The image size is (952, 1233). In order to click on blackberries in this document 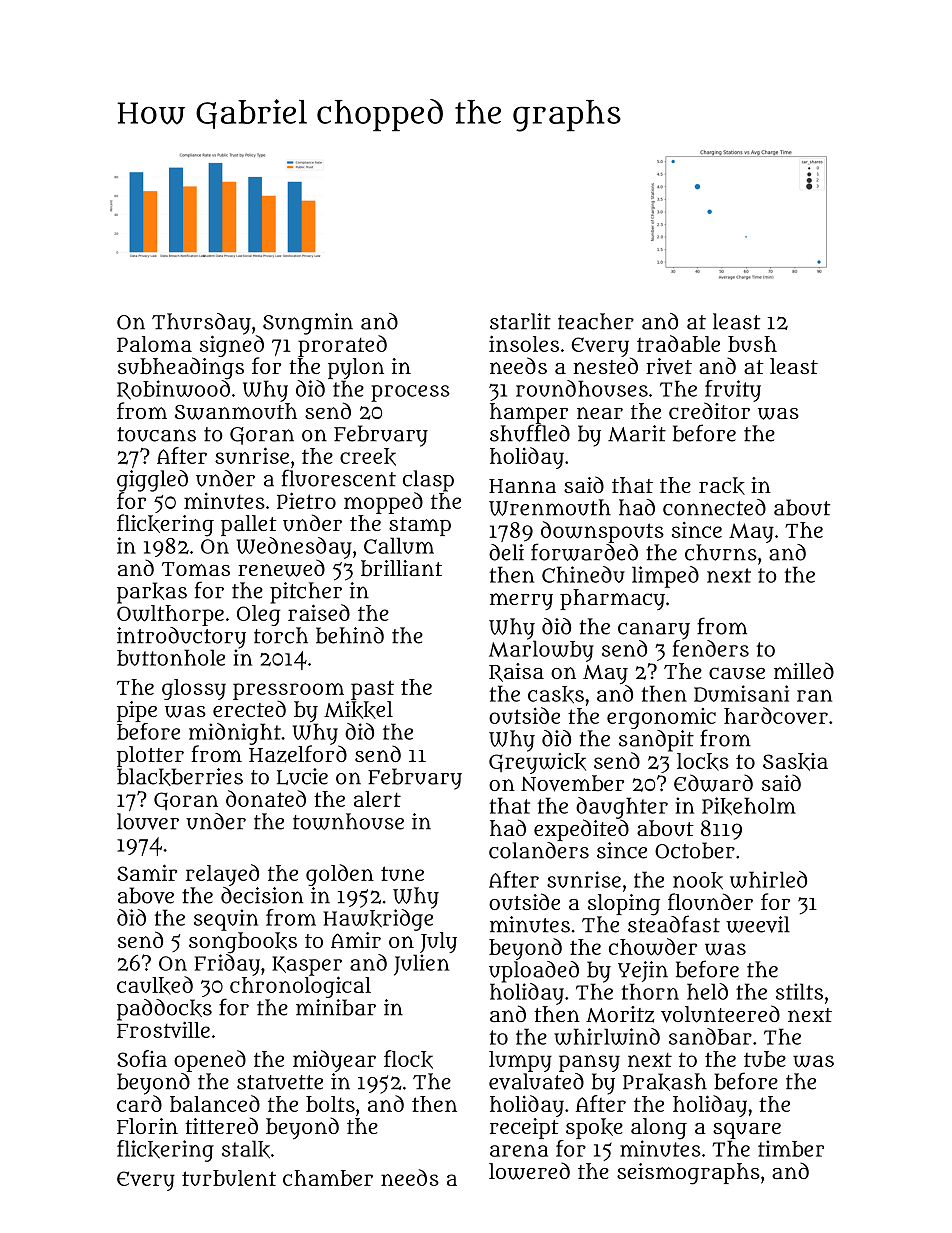, I will do `click(180, 777)`.
